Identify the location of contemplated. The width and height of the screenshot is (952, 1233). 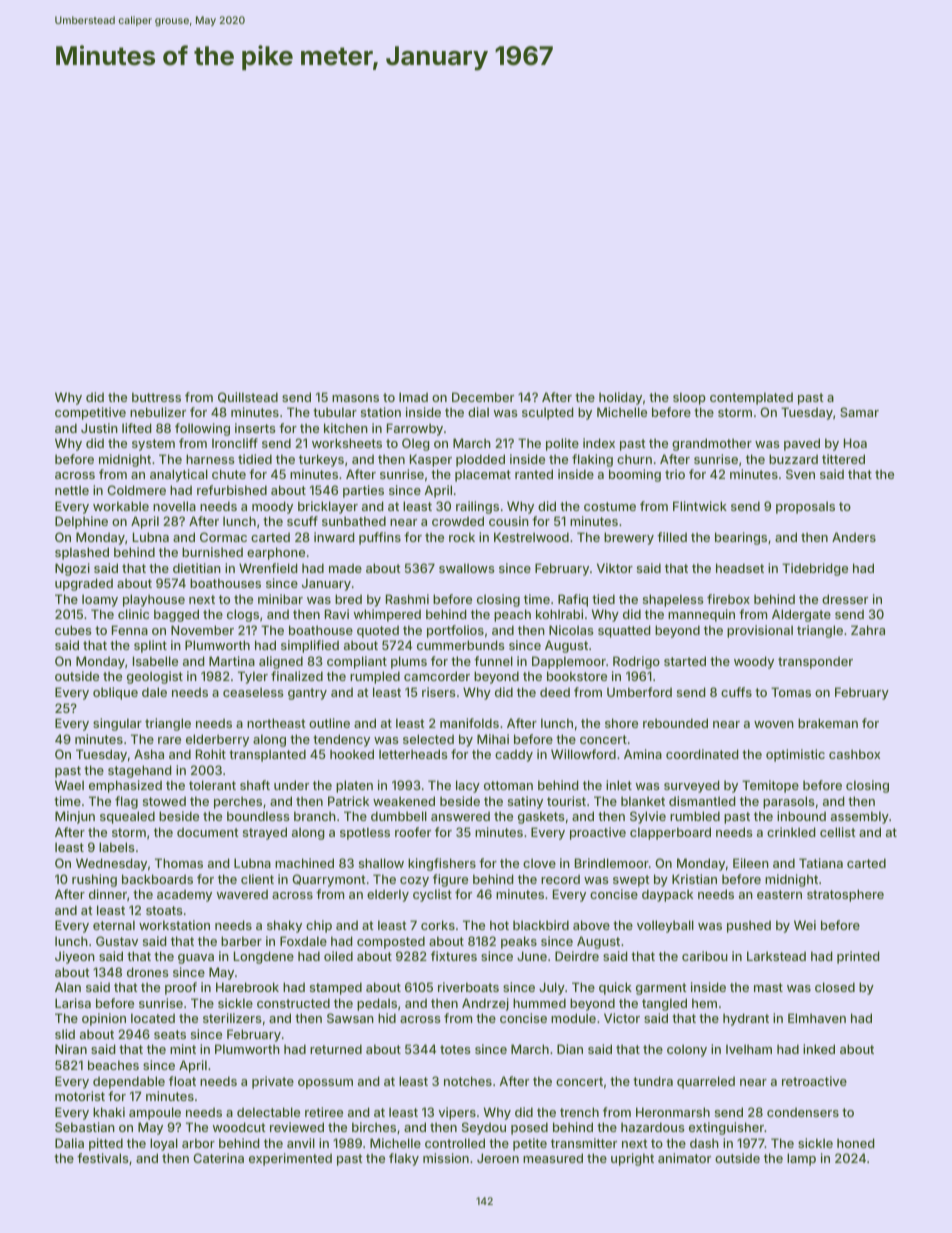
(751, 398).
